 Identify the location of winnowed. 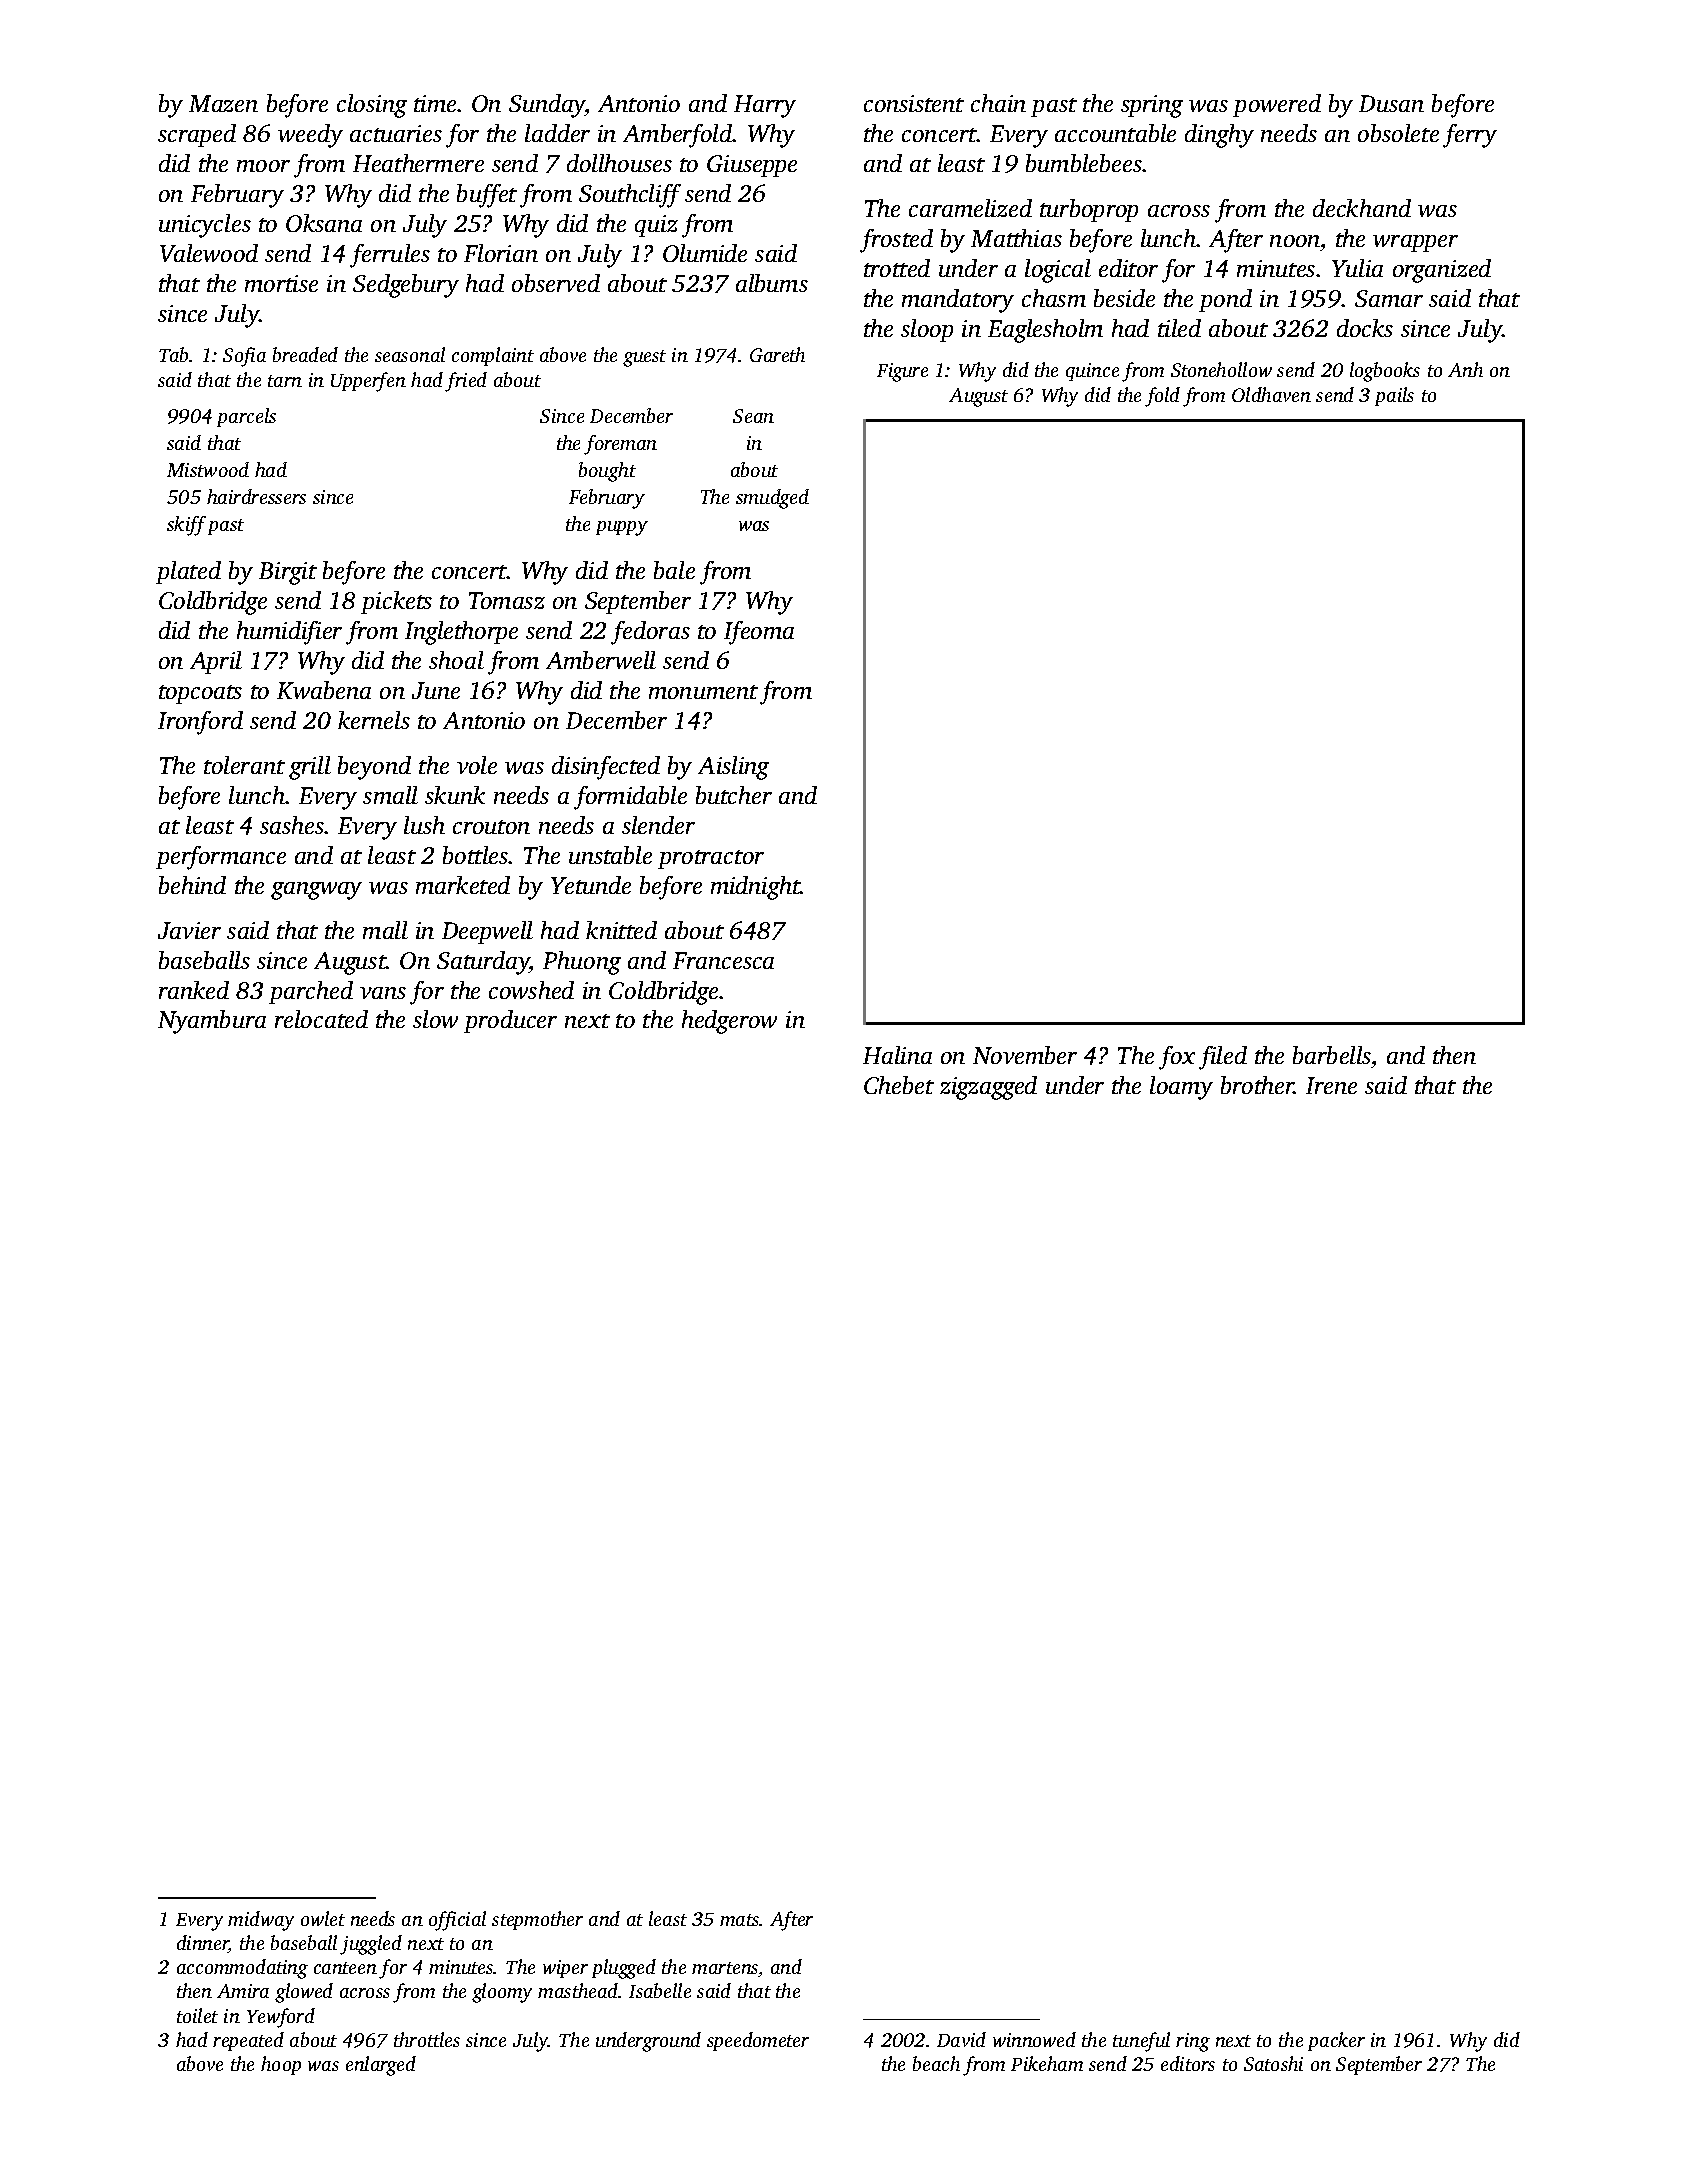
(1034, 2039).
